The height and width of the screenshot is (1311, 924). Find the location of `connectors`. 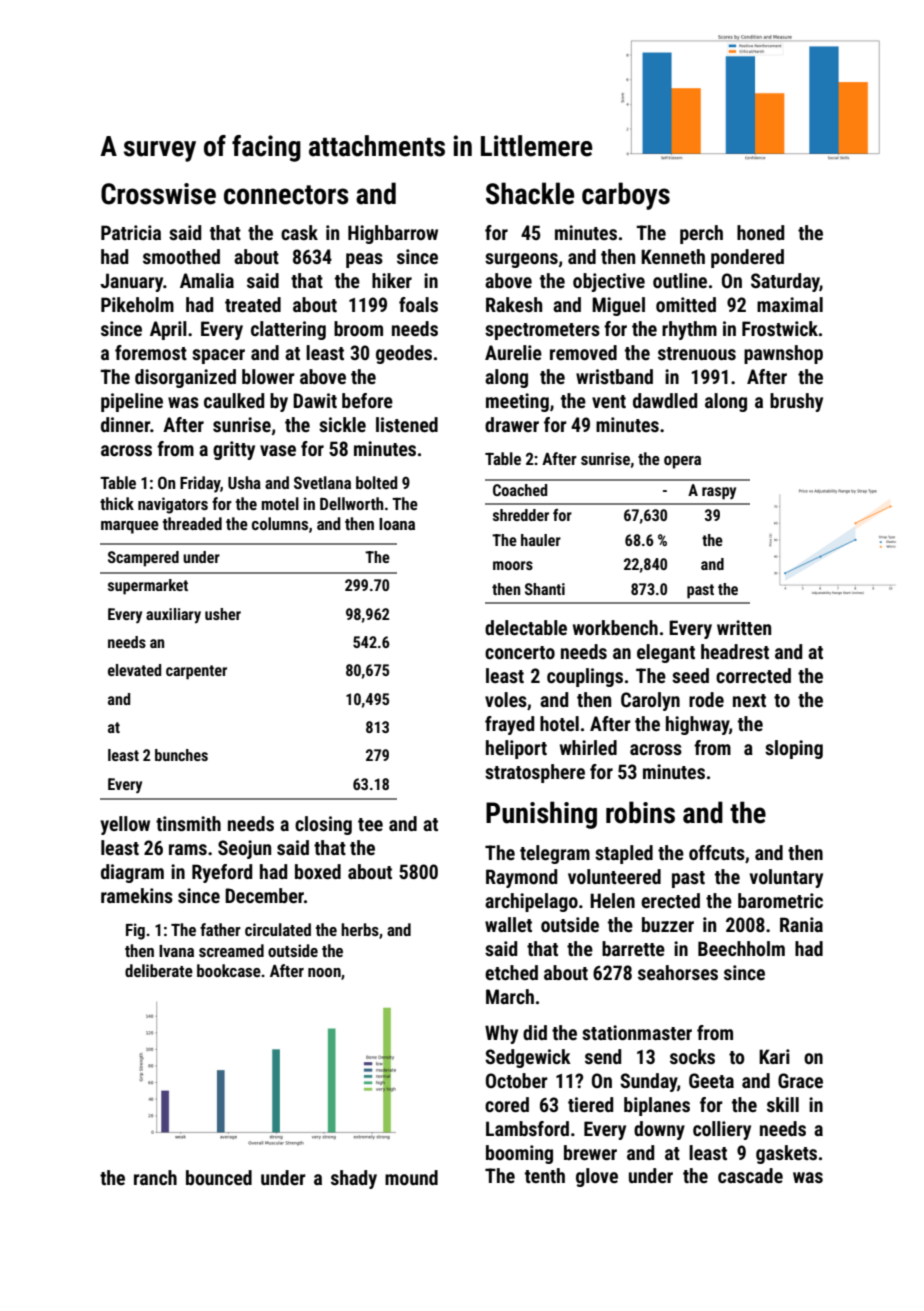

connectors is located at coordinates (286, 195).
